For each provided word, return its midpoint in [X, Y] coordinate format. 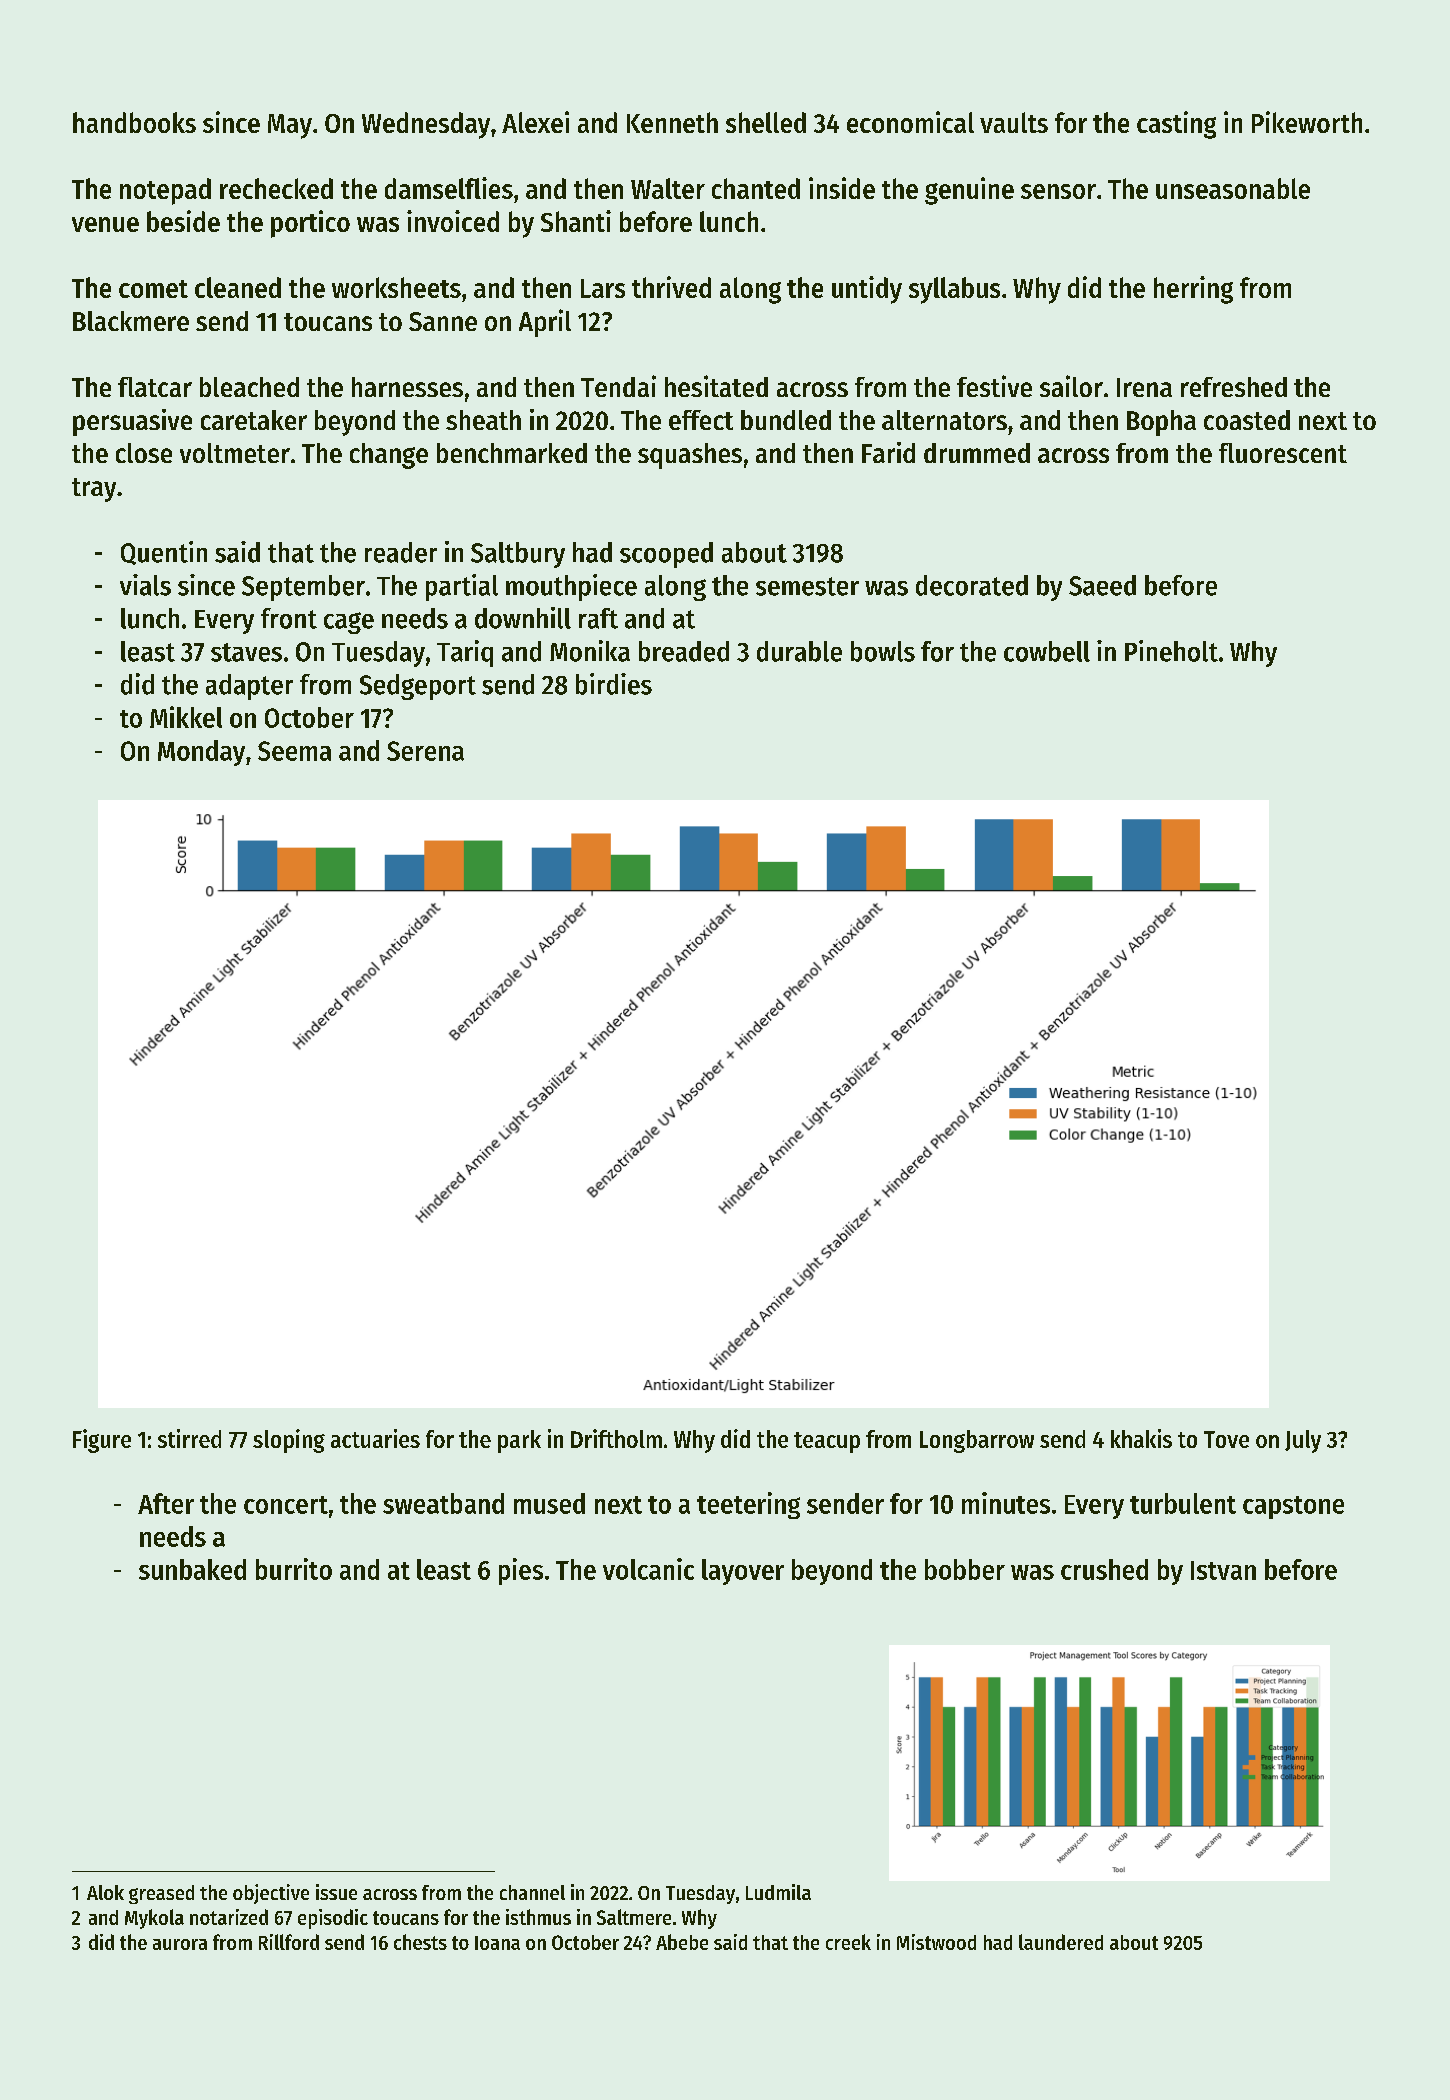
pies [521, 1571]
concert [286, 1505]
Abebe [682, 1942]
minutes [1006, 1503]
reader [401, 552]
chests [420, 1942]
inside [842, 188]
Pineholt [1171, 651]
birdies [614, 684]
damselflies [449, 188]
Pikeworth [1307, 122]
